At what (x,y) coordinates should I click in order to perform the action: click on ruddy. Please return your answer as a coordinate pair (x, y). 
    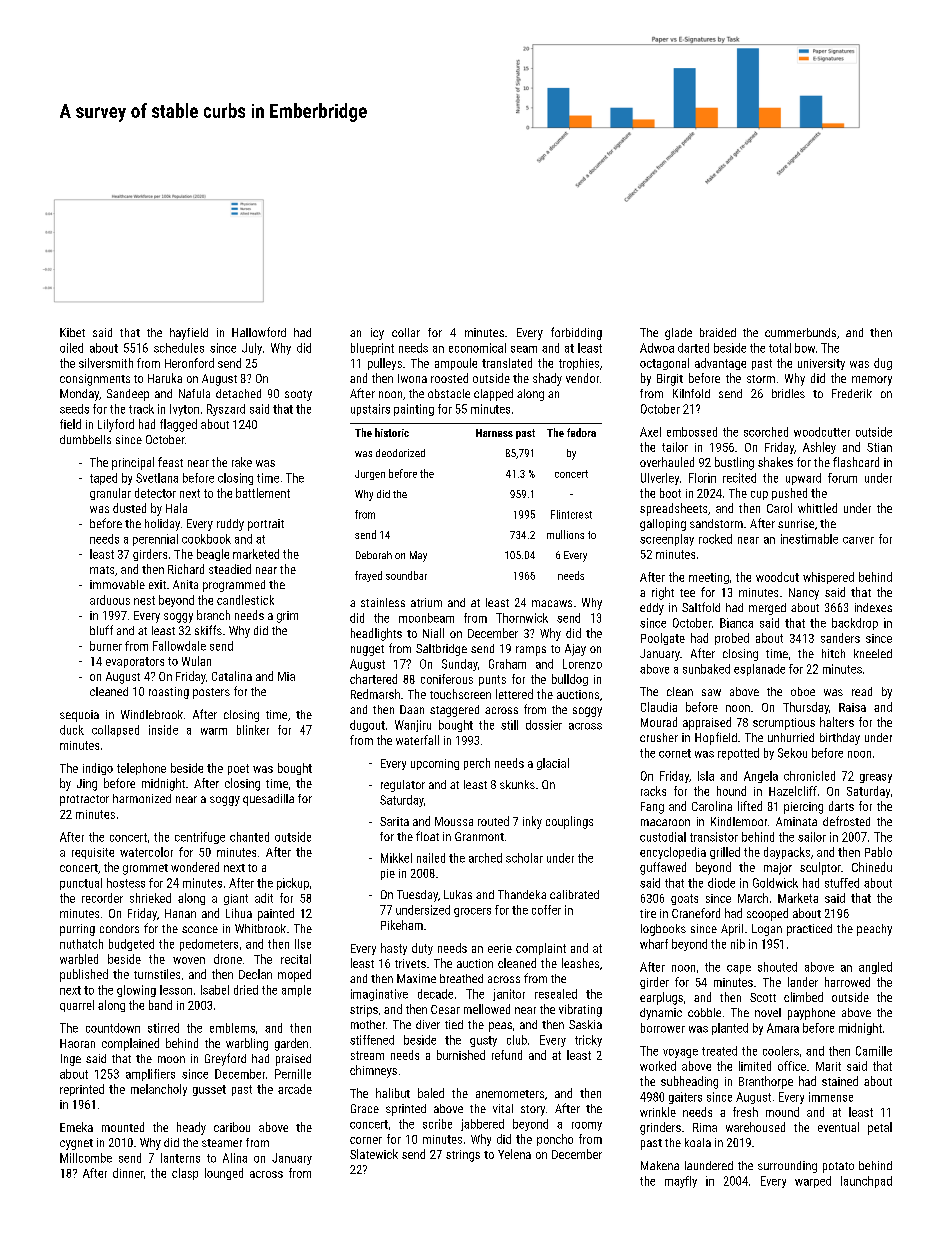
    Looking at the image, I should click on (230, 525).
